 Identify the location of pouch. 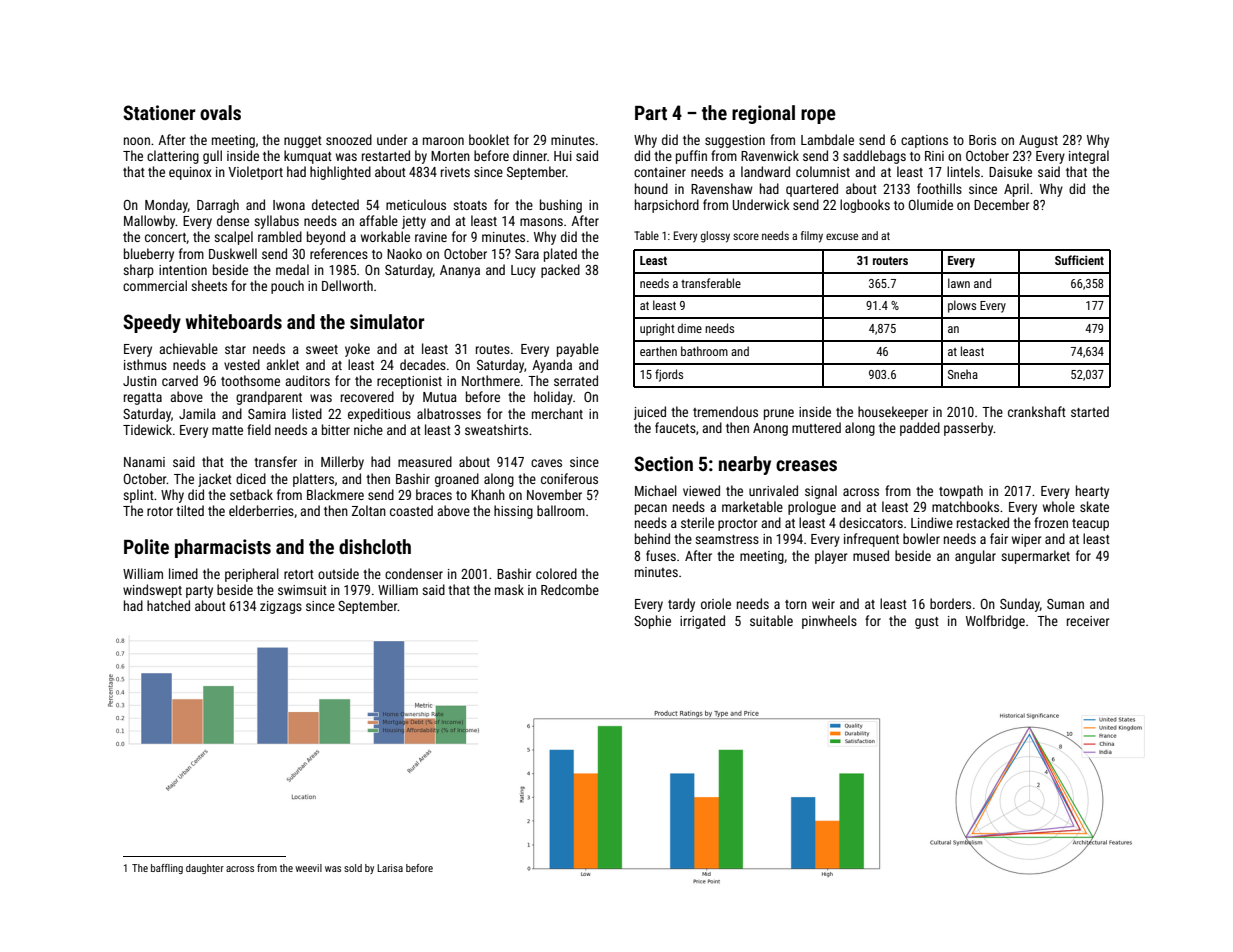
(287, 287).
